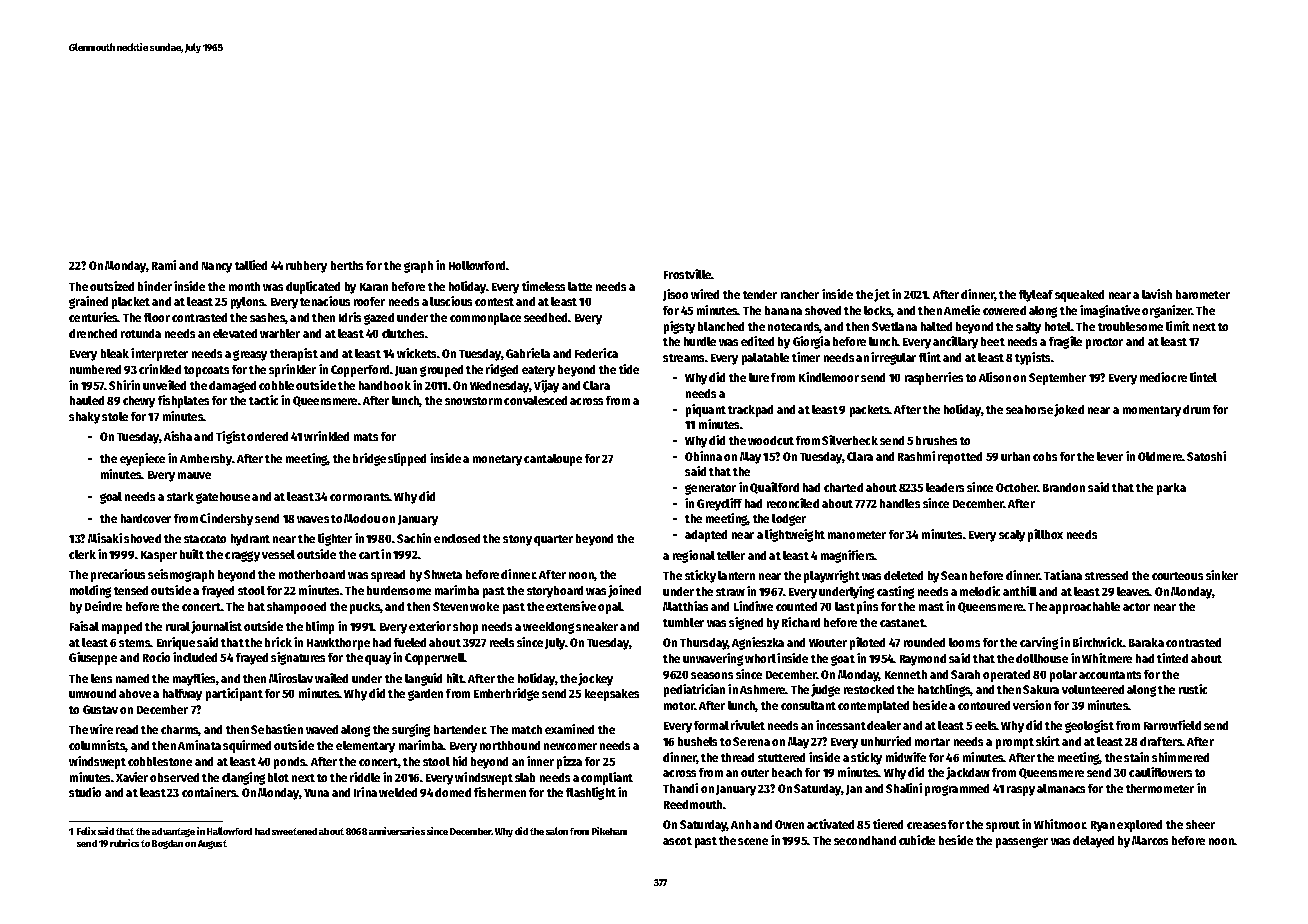 This image has height=924, width=1308. What do you see at coordinates (159, 556) in the image?
I see `Kasper` at bounding box center [159, 556].
